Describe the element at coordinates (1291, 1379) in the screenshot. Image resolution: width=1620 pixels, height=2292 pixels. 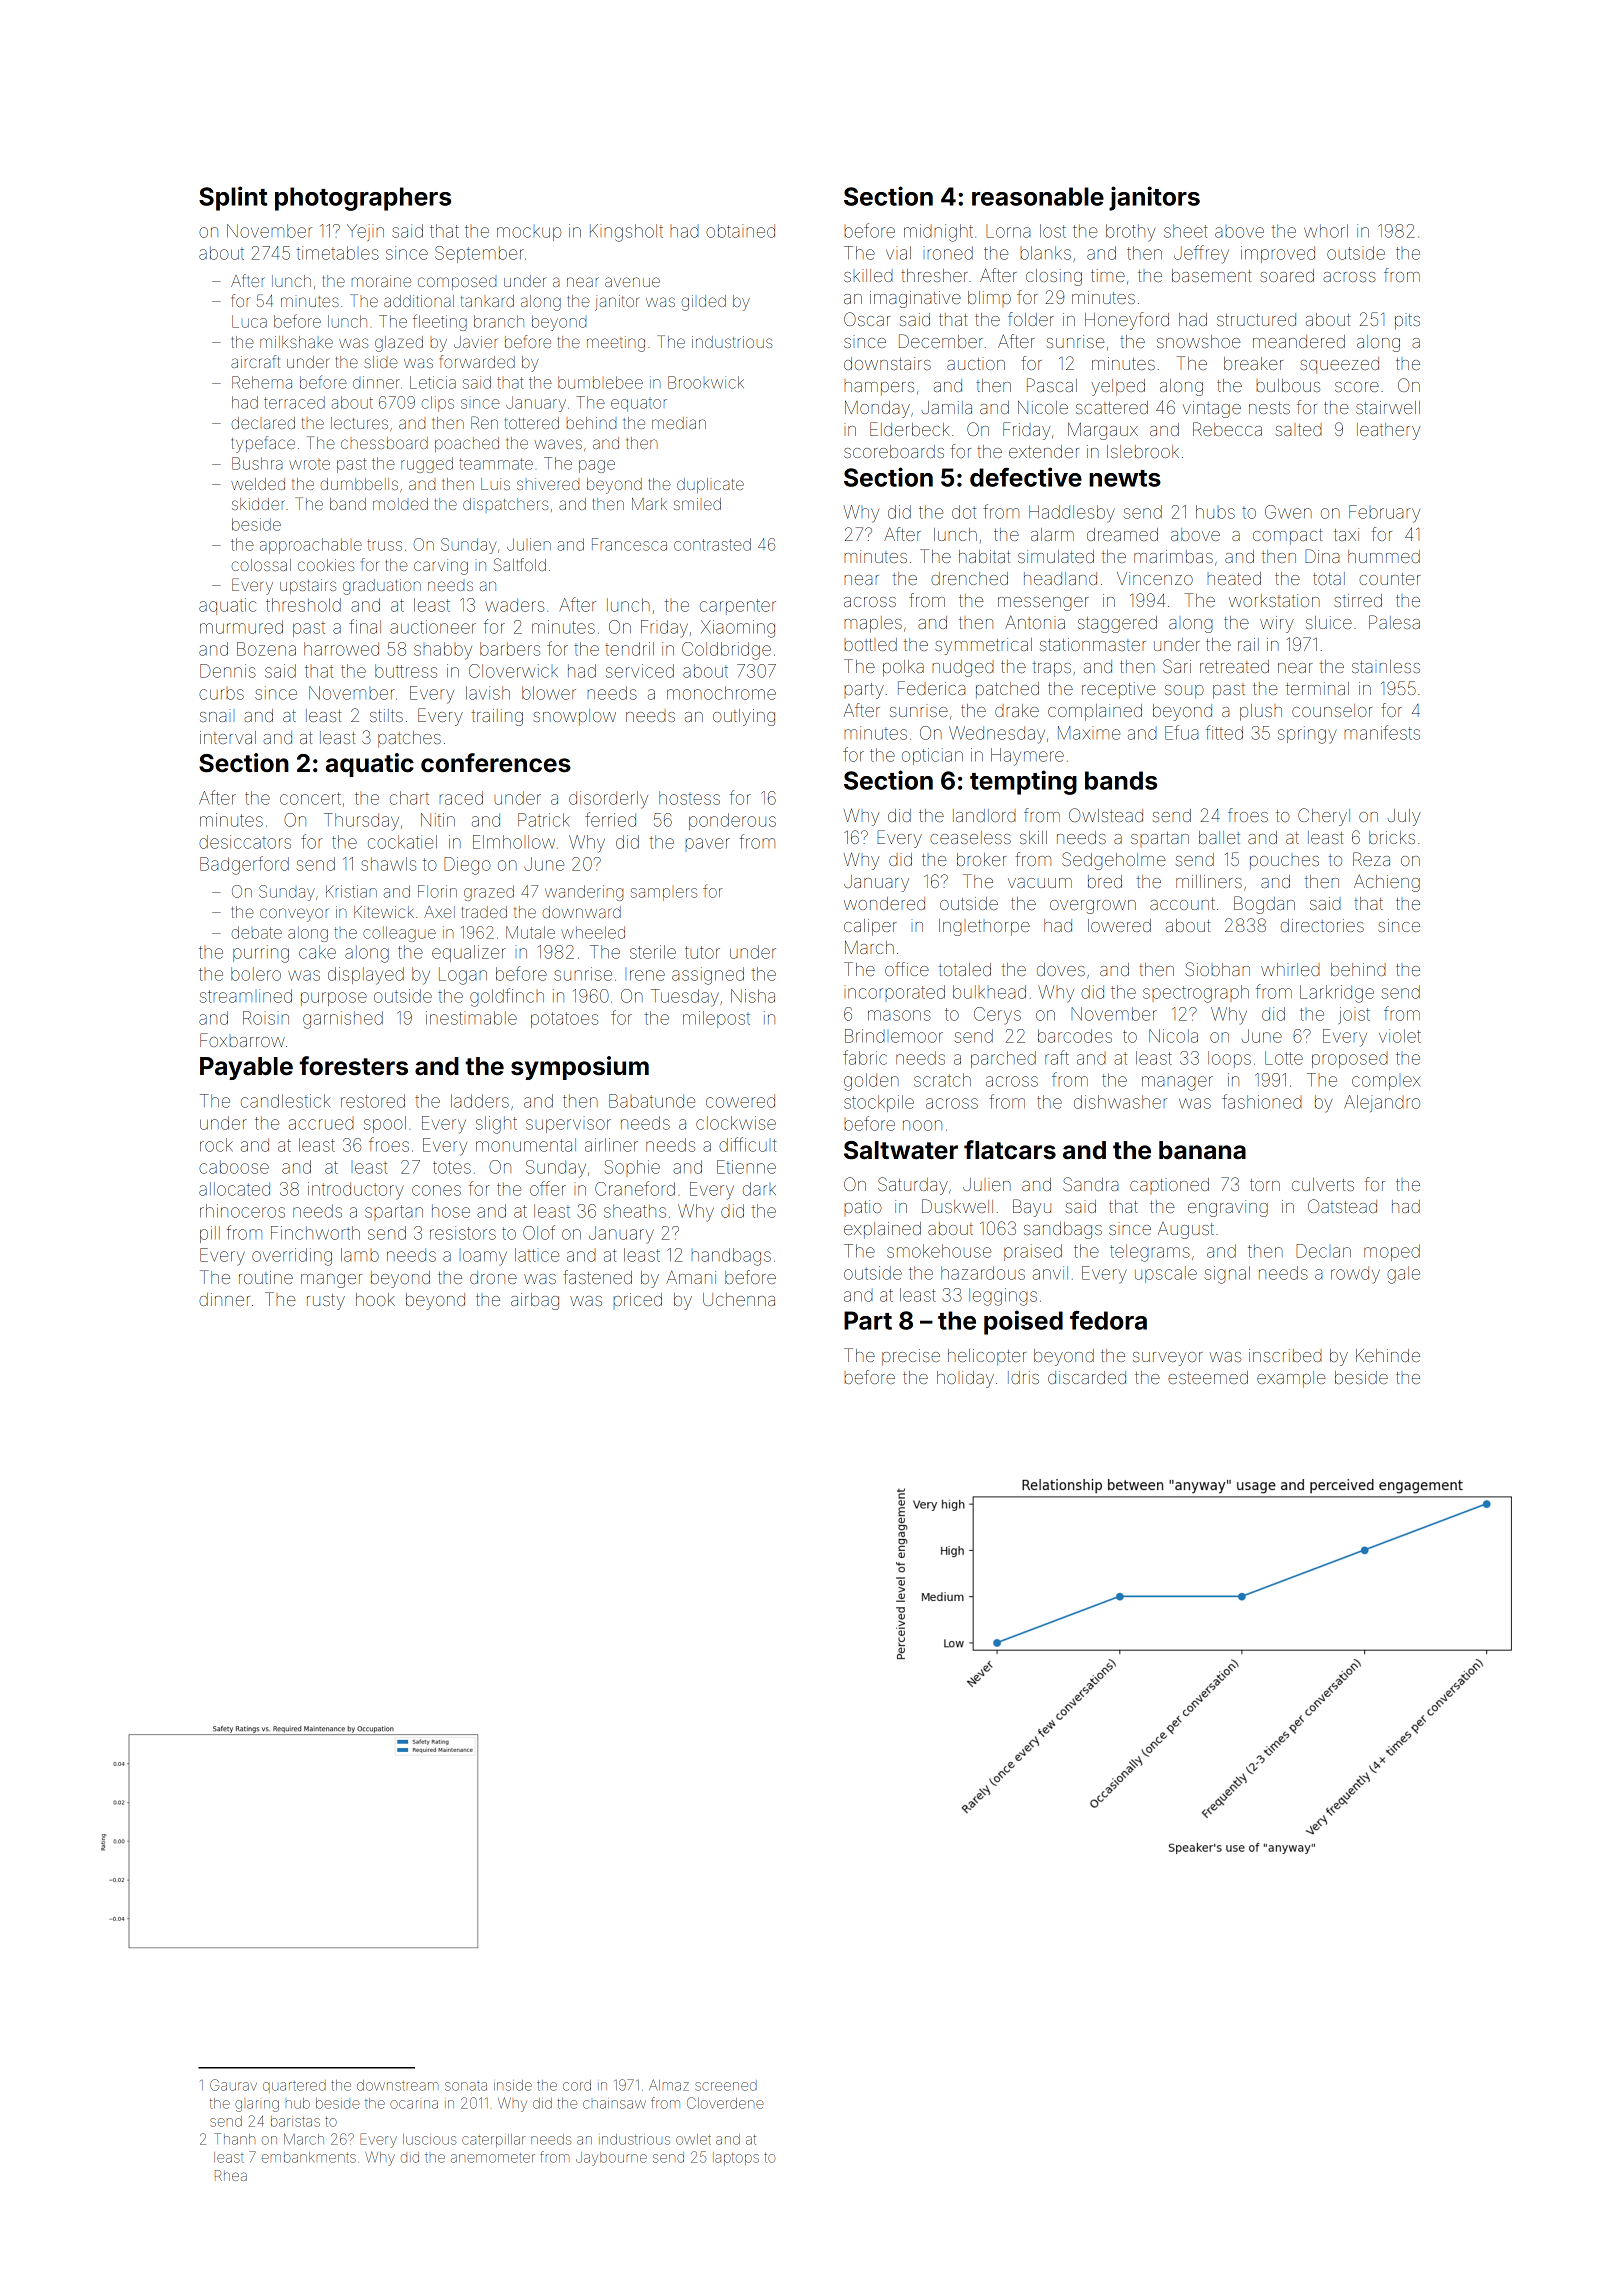
I see `example` at that location.
